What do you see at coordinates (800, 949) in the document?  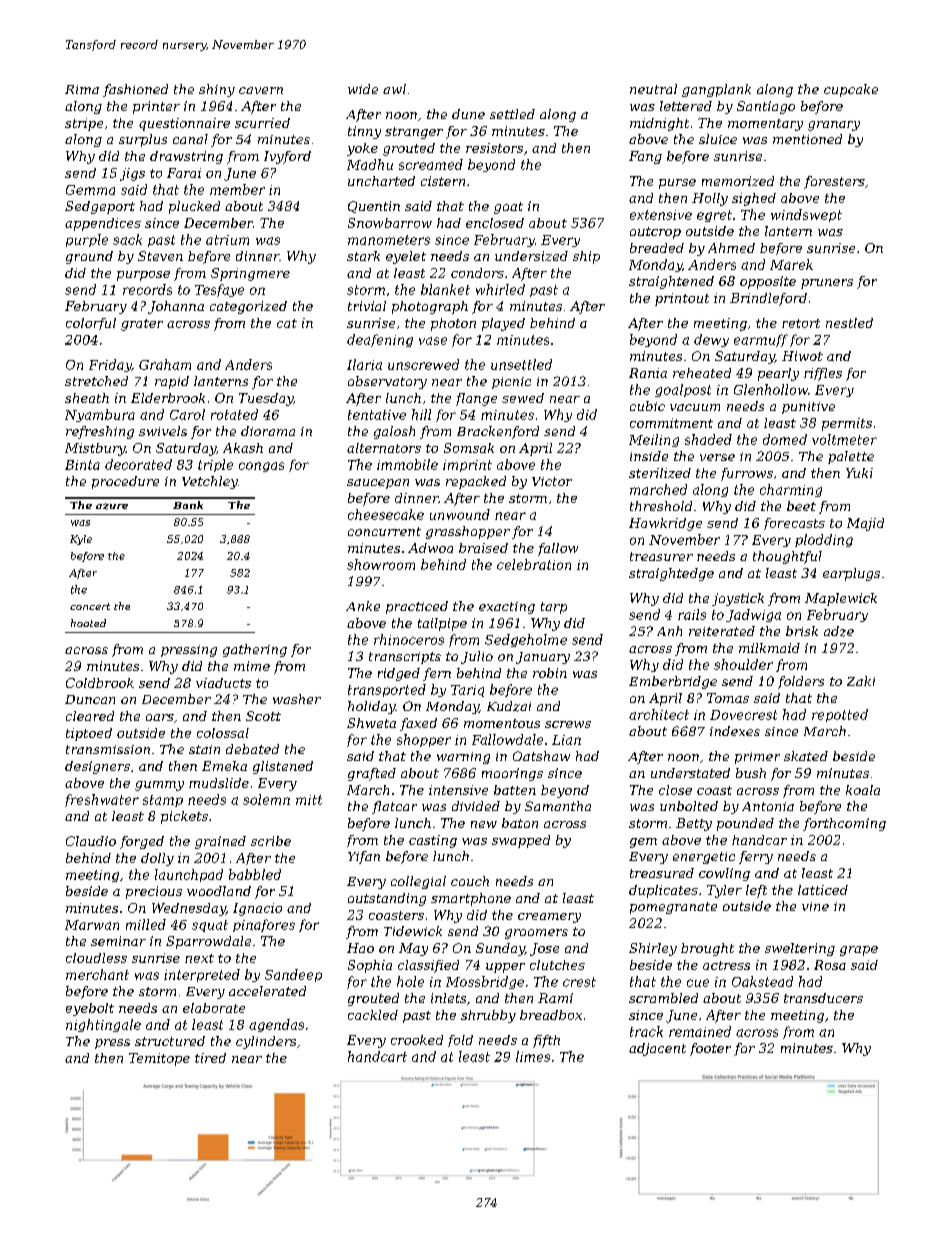 I see `sweltering` at bounding box center [800, 949].
